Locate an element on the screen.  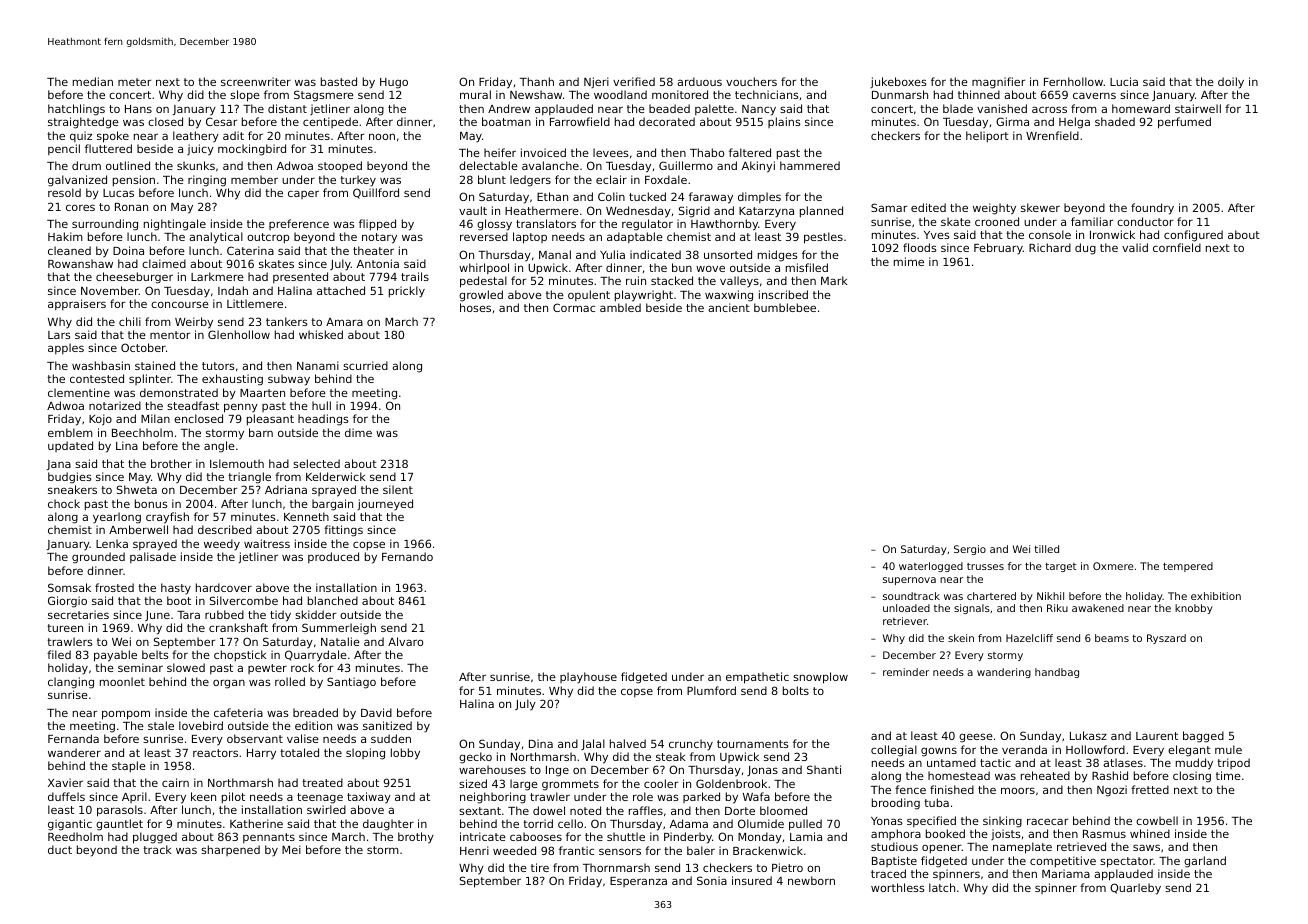
mime is located at coordinates (909, 261).
